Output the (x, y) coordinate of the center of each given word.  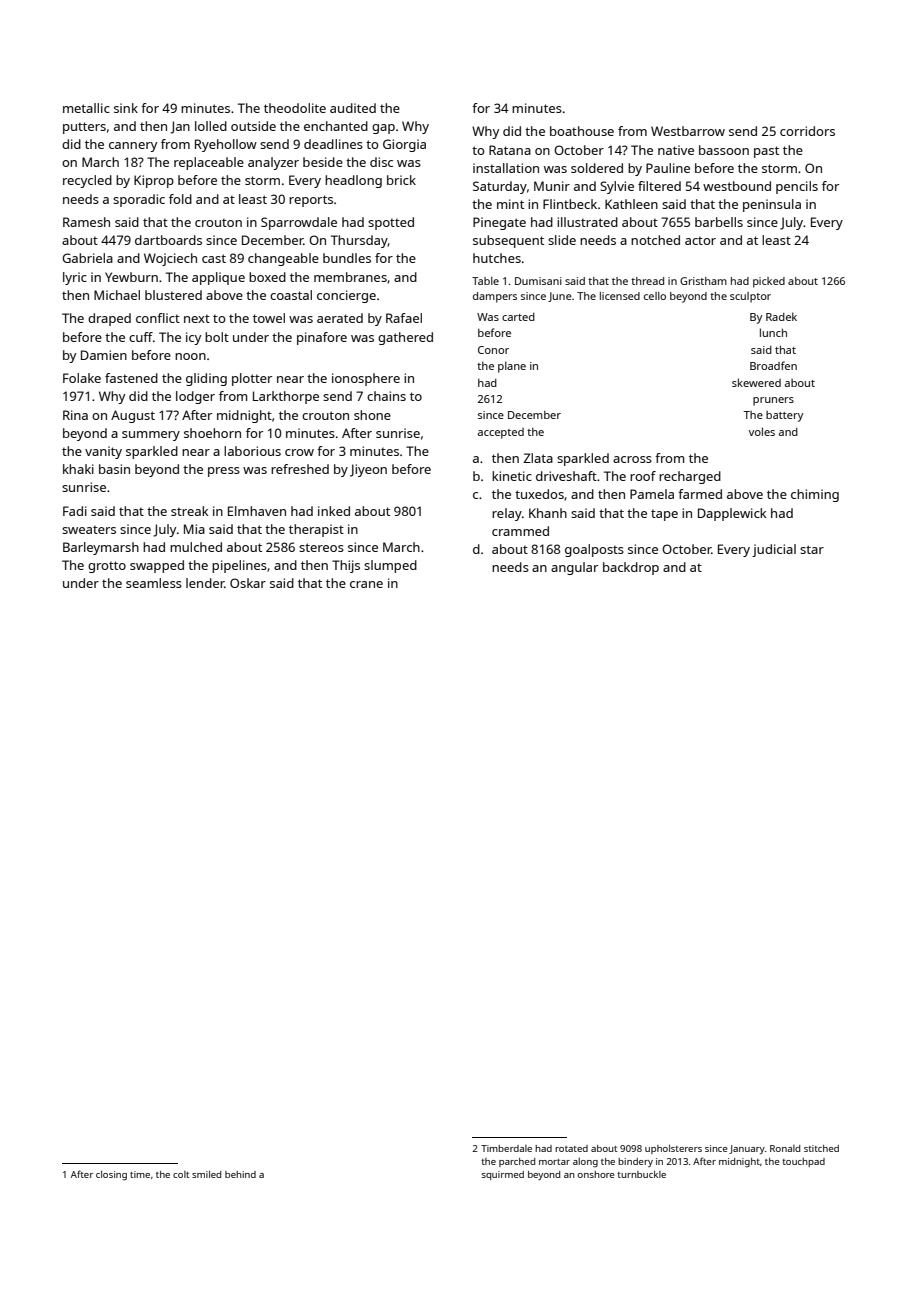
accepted (501, 433)
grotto (107, 567)
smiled (206, 1174)
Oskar (248, 583)
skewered (756, 382)
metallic (86, 108)
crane (366, 584)
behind (240, 1174)
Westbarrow (688, 131)
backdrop (631, 568)
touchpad (803, 1162)
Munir (552, 186)
